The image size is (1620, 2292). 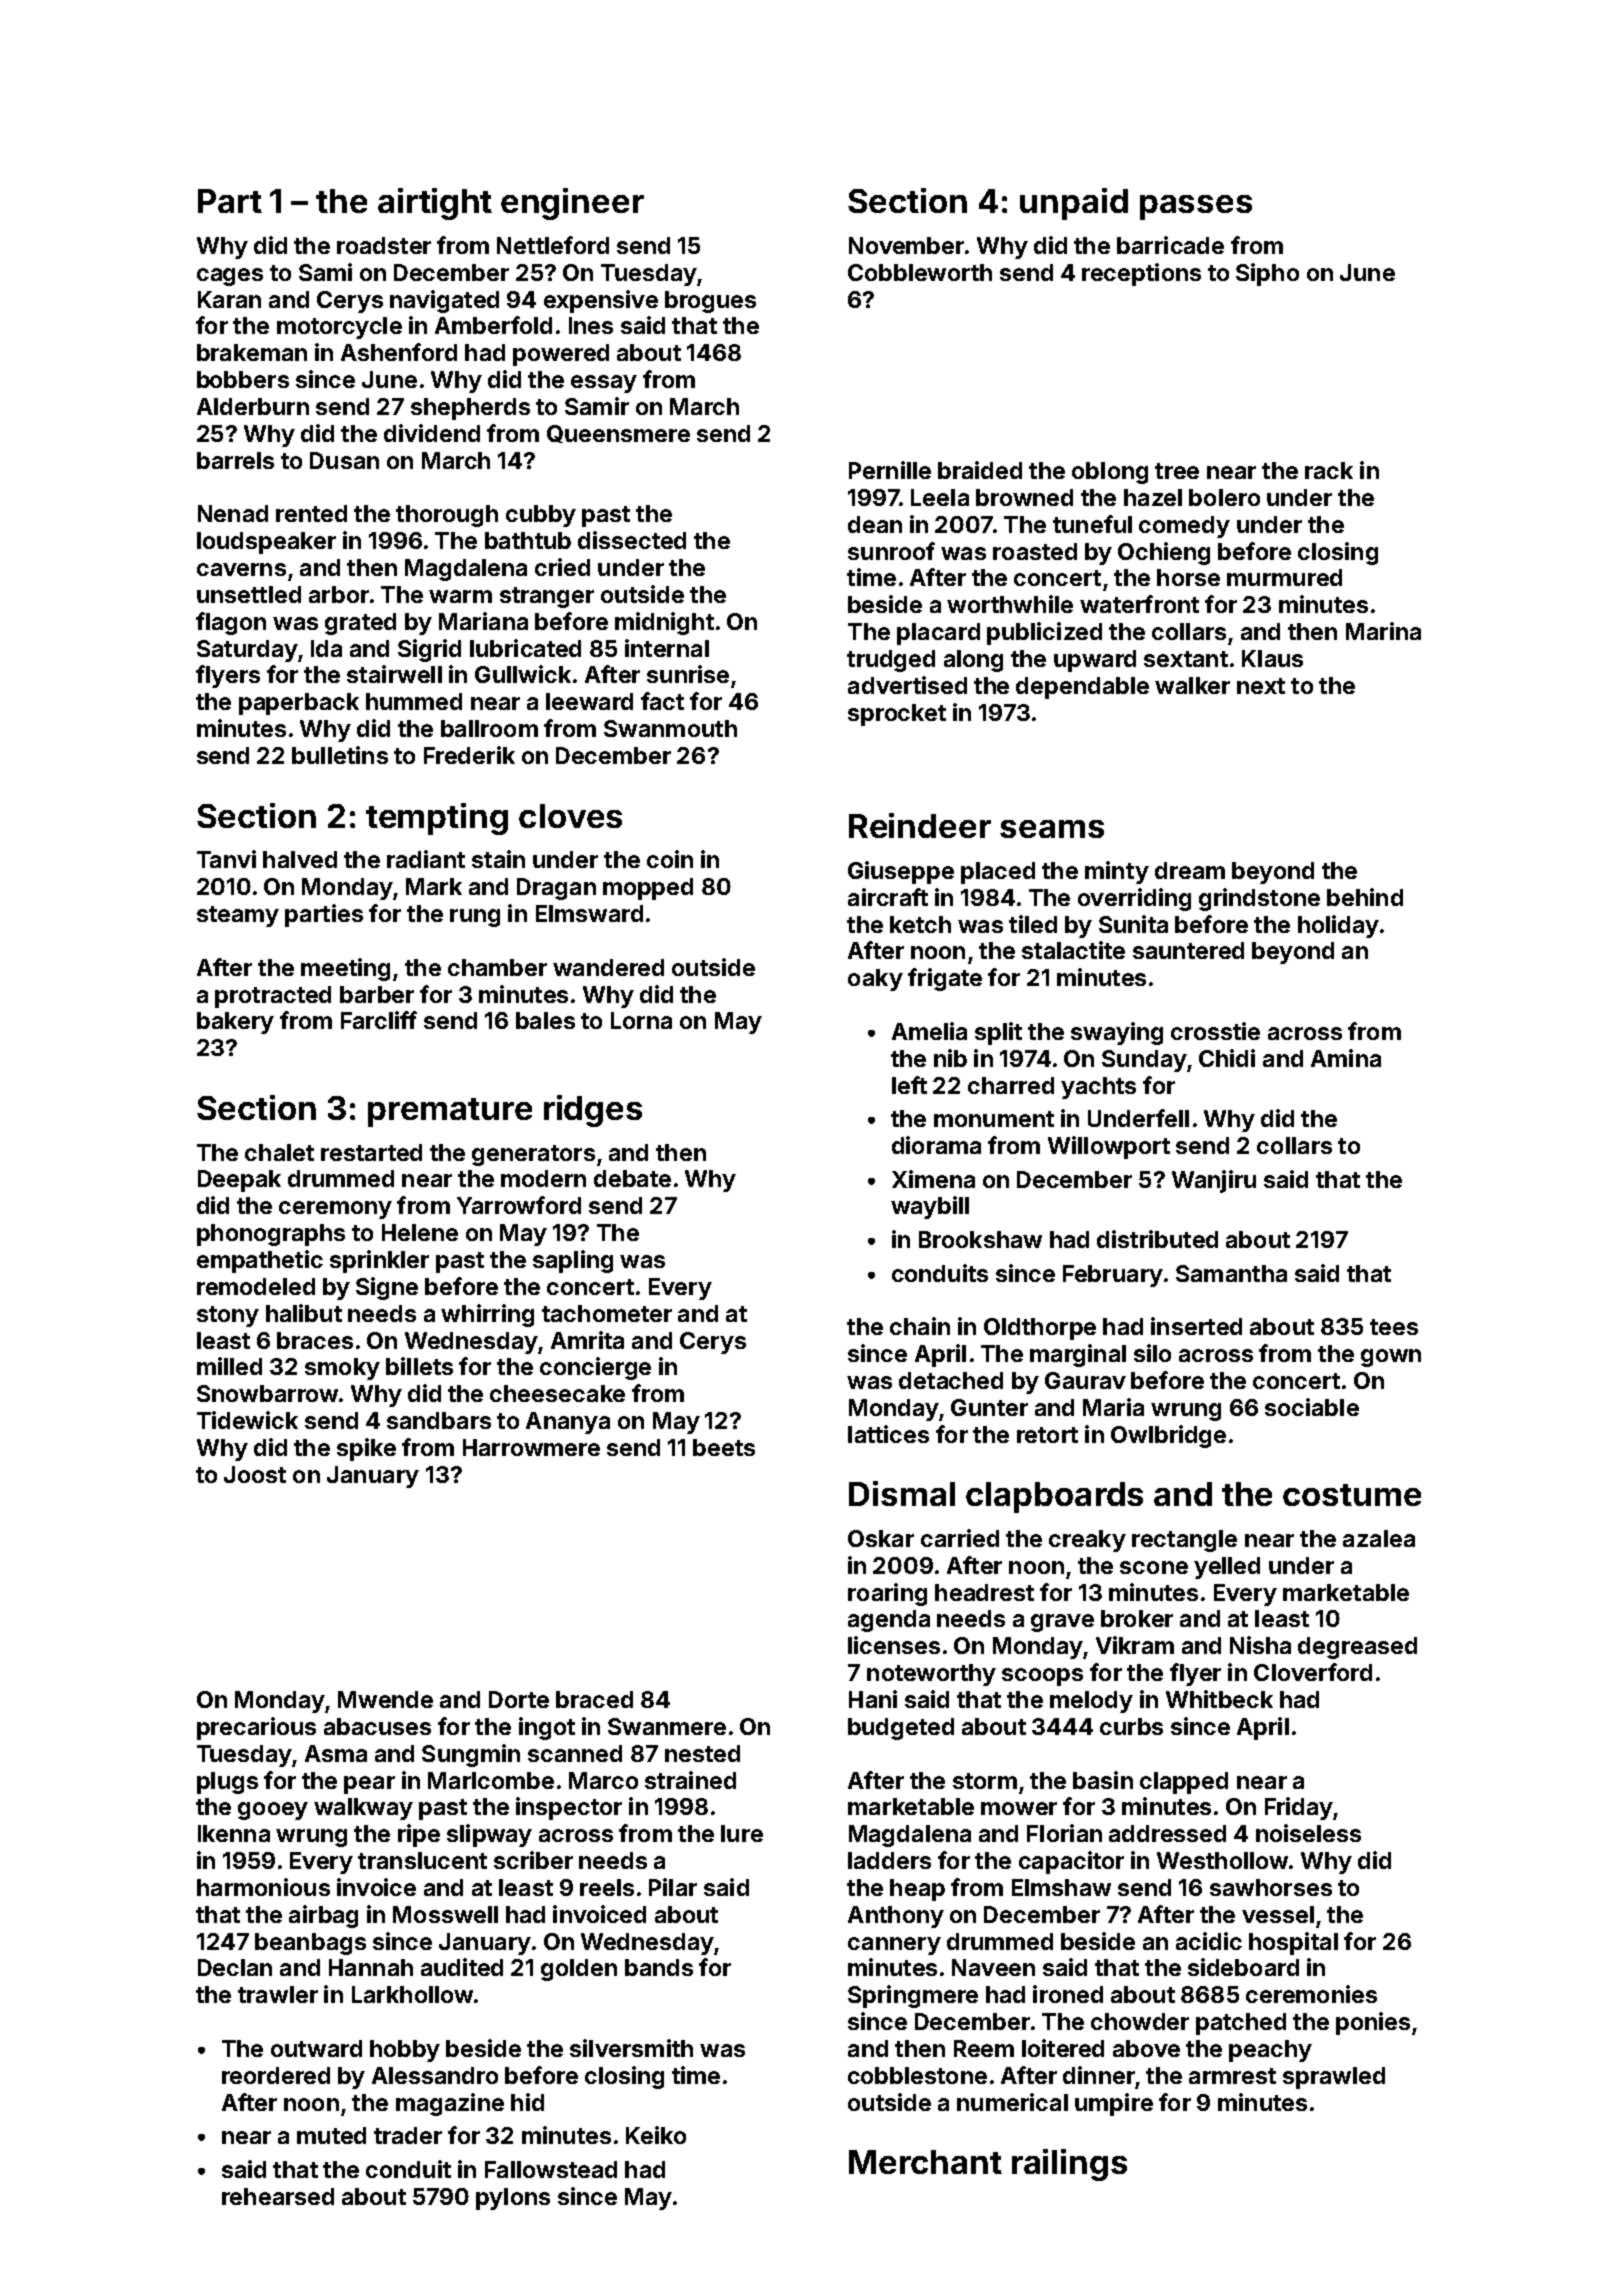 I want to click on airtight, so click(x=435, y=204).
